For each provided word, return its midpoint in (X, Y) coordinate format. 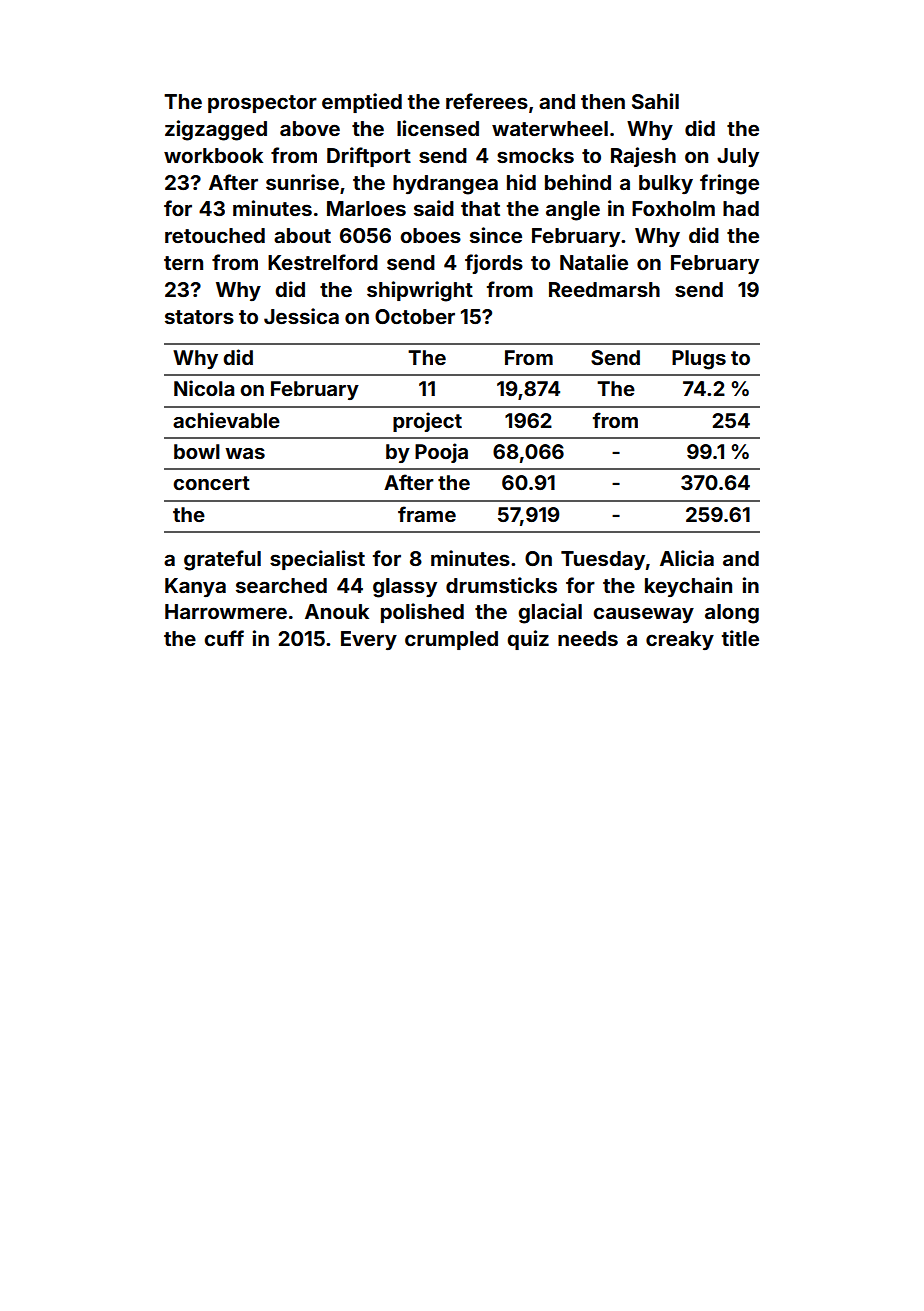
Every (369, 640)
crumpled (451, 640)
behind (578, 182)
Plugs (699, 360)
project (427, 422)
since (496, 235)
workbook (213, 155)
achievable (226, 420)
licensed (438, 128)
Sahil (655, 101)
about (302, 235)
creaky (680, 640)
